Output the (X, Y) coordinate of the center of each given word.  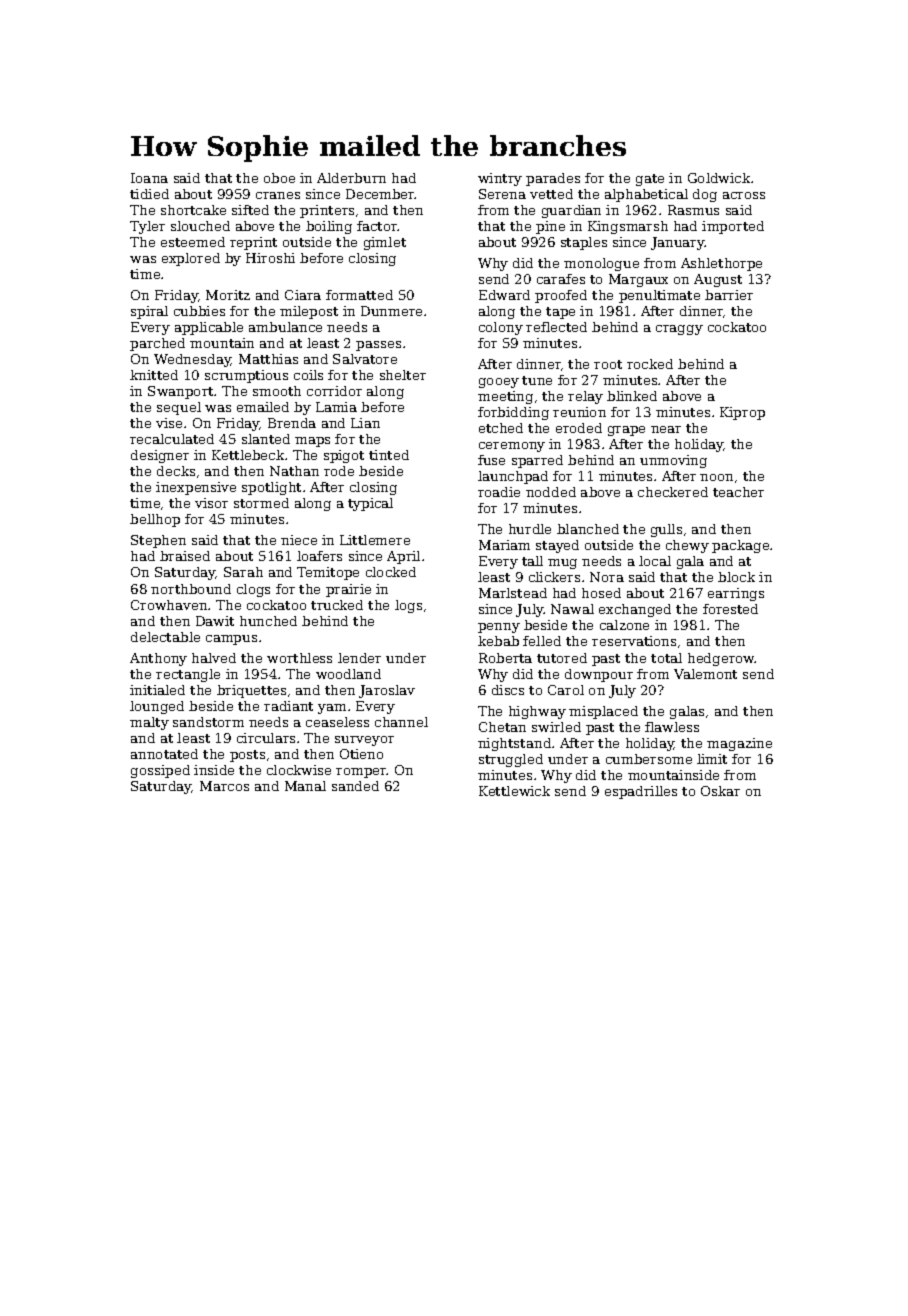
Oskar (720, 791)
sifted (250, 210)
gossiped (160, 771)
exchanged (635, 610)
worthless (299, 658)
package (740, 546)
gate (650, 180)
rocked (650, 364)
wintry (500, 179)
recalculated (172, 439)
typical (370, 504)
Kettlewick (514, 791)
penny (499, 628)
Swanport (180, 392)
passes (378, 346)
